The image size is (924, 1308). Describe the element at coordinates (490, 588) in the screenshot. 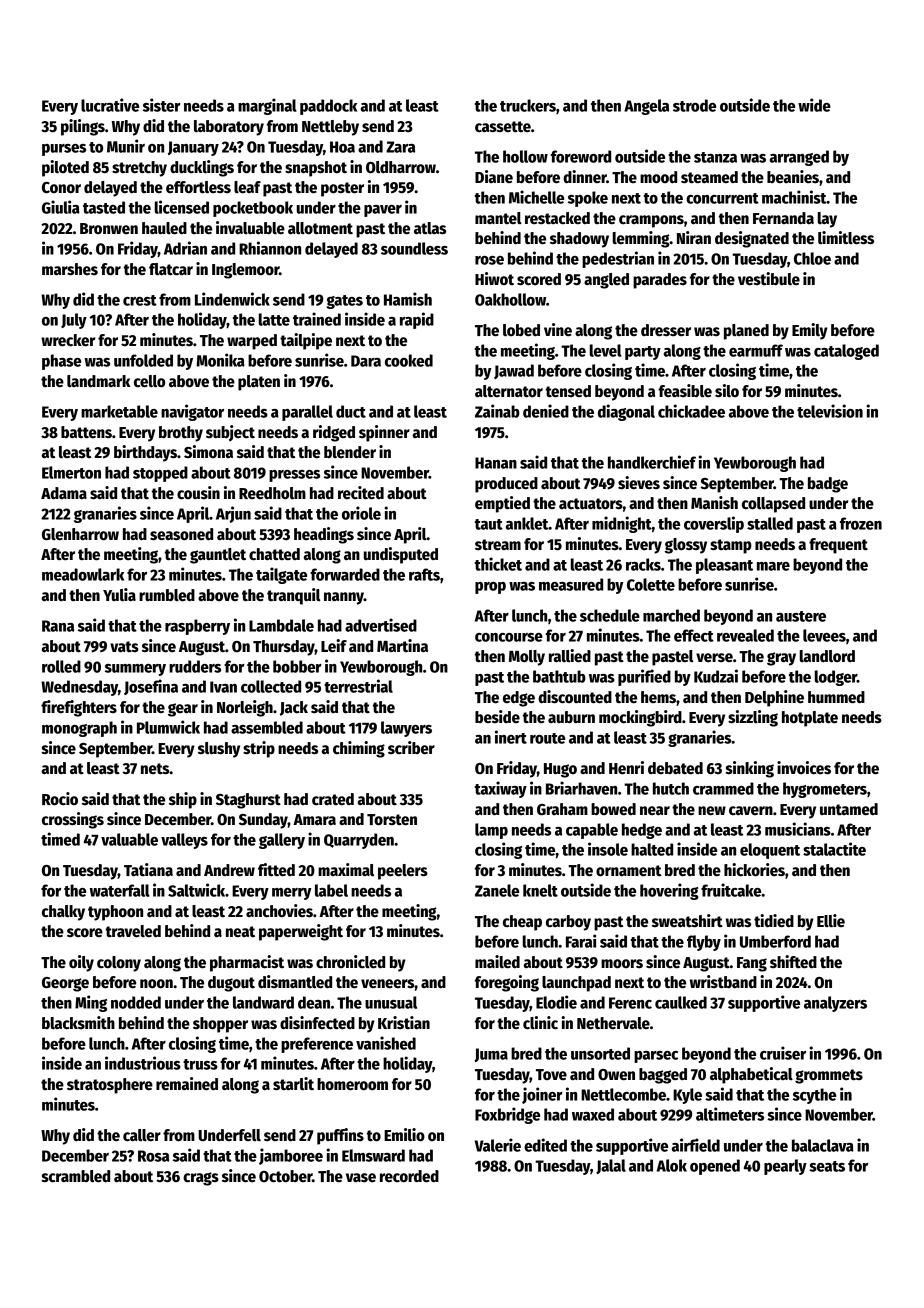

I see `prop` at that location.
